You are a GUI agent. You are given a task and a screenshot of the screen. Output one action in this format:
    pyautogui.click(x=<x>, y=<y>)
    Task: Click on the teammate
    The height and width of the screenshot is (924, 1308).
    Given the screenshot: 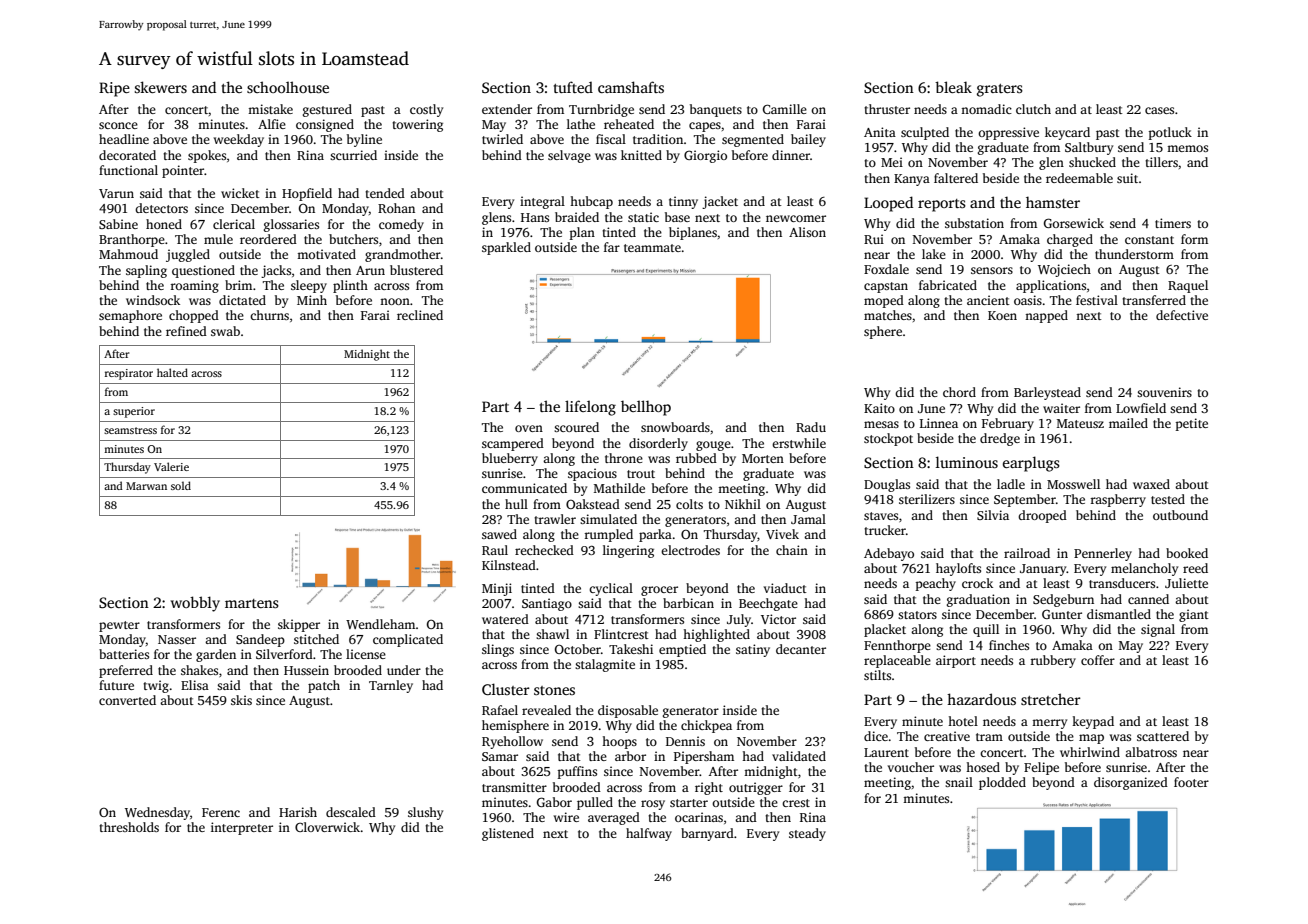 What is the action you would take?
    pyautogui.click(x=652, y=248)
